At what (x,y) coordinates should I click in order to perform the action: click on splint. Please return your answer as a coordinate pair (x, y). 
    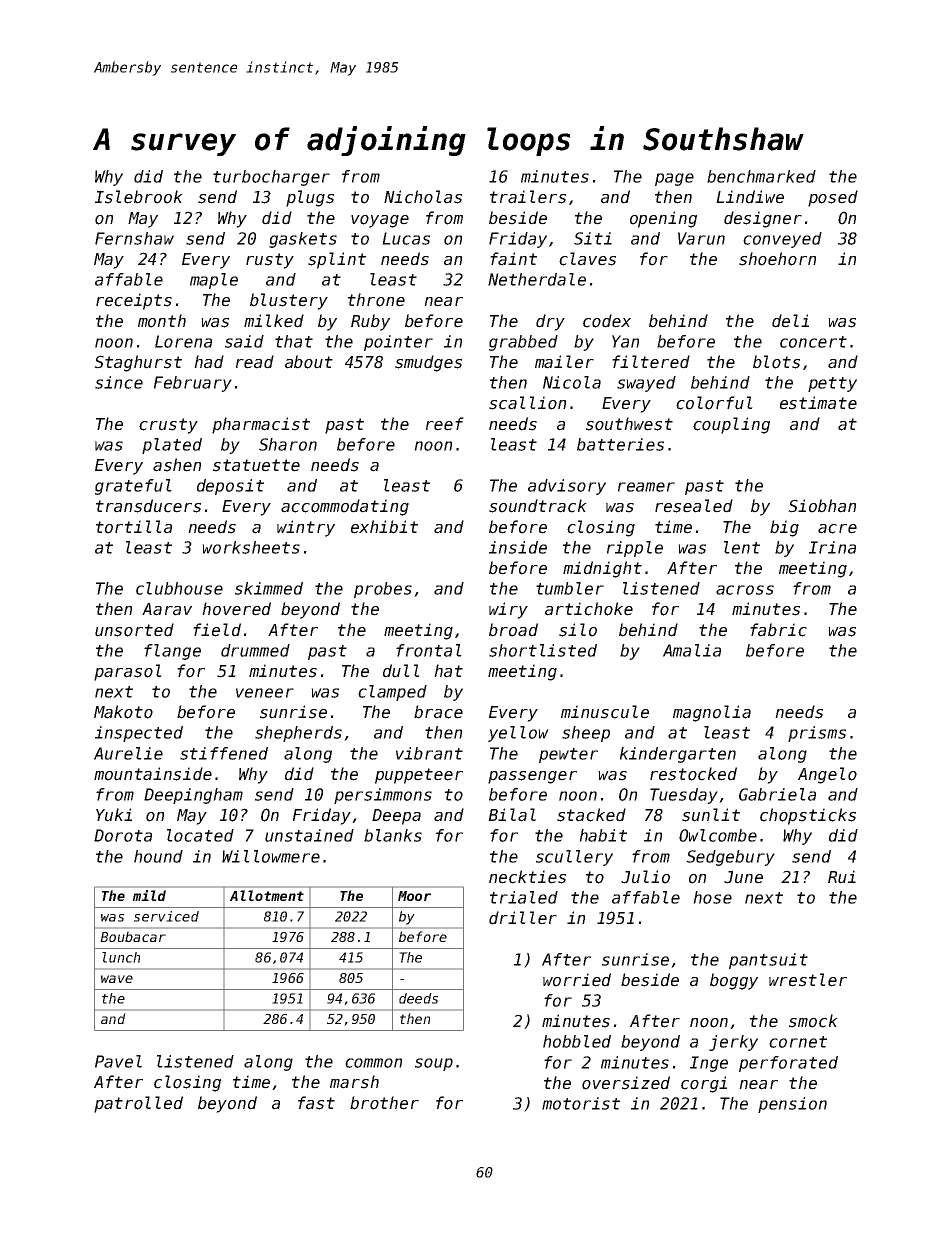
    Looking at the image, I should click on (337, 260).
